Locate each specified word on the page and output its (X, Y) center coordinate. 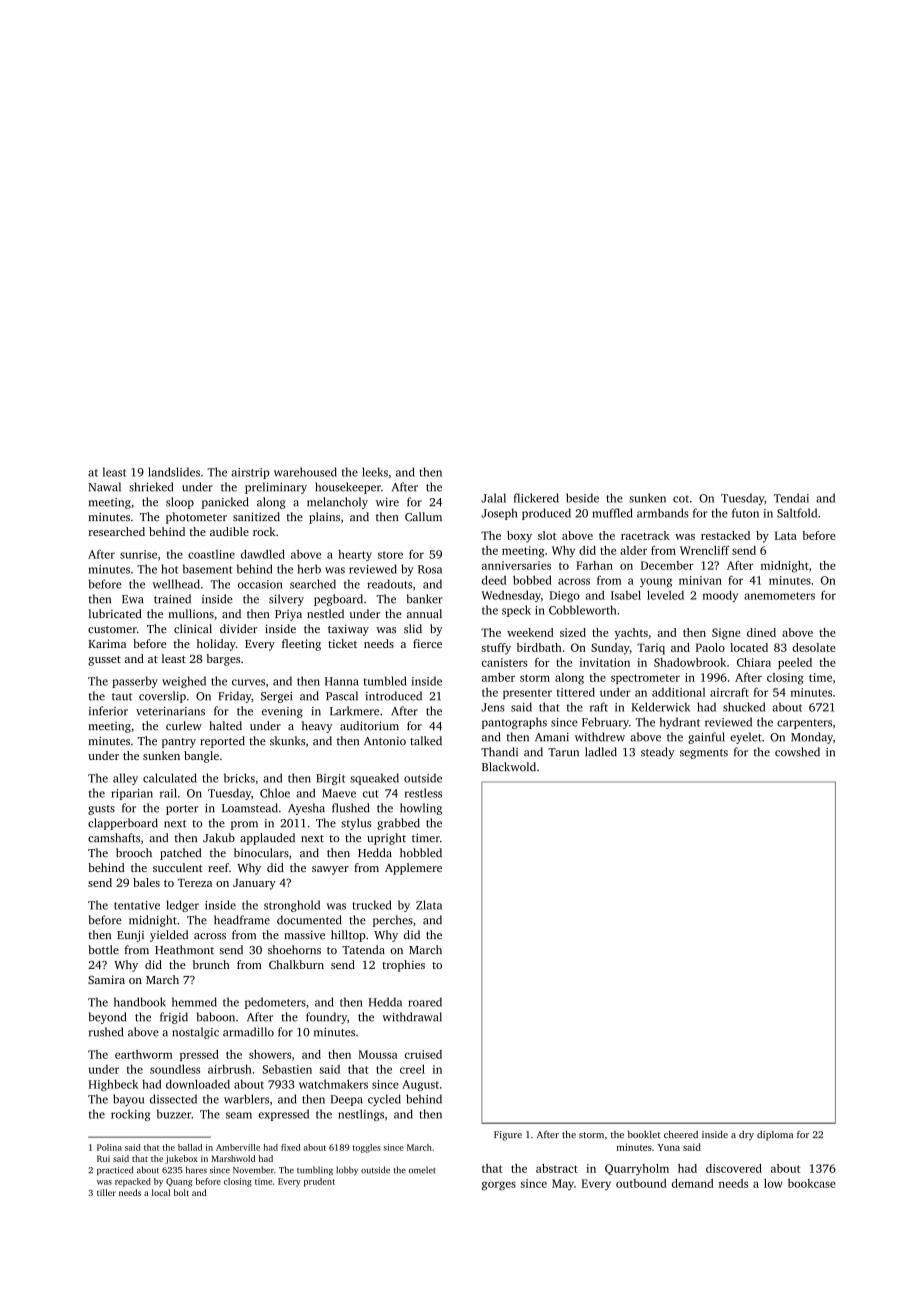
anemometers (779, 596)
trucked (372, 905)
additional (678, 692)
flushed (351, 808)
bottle (103, 949)
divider (238, 628)
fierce (427, 643)
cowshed (797, 752)
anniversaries (516, 565)
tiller (106, 1192)
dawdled (263, 554)
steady (658, 753)
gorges (499, 1186)
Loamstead (250, 808)
